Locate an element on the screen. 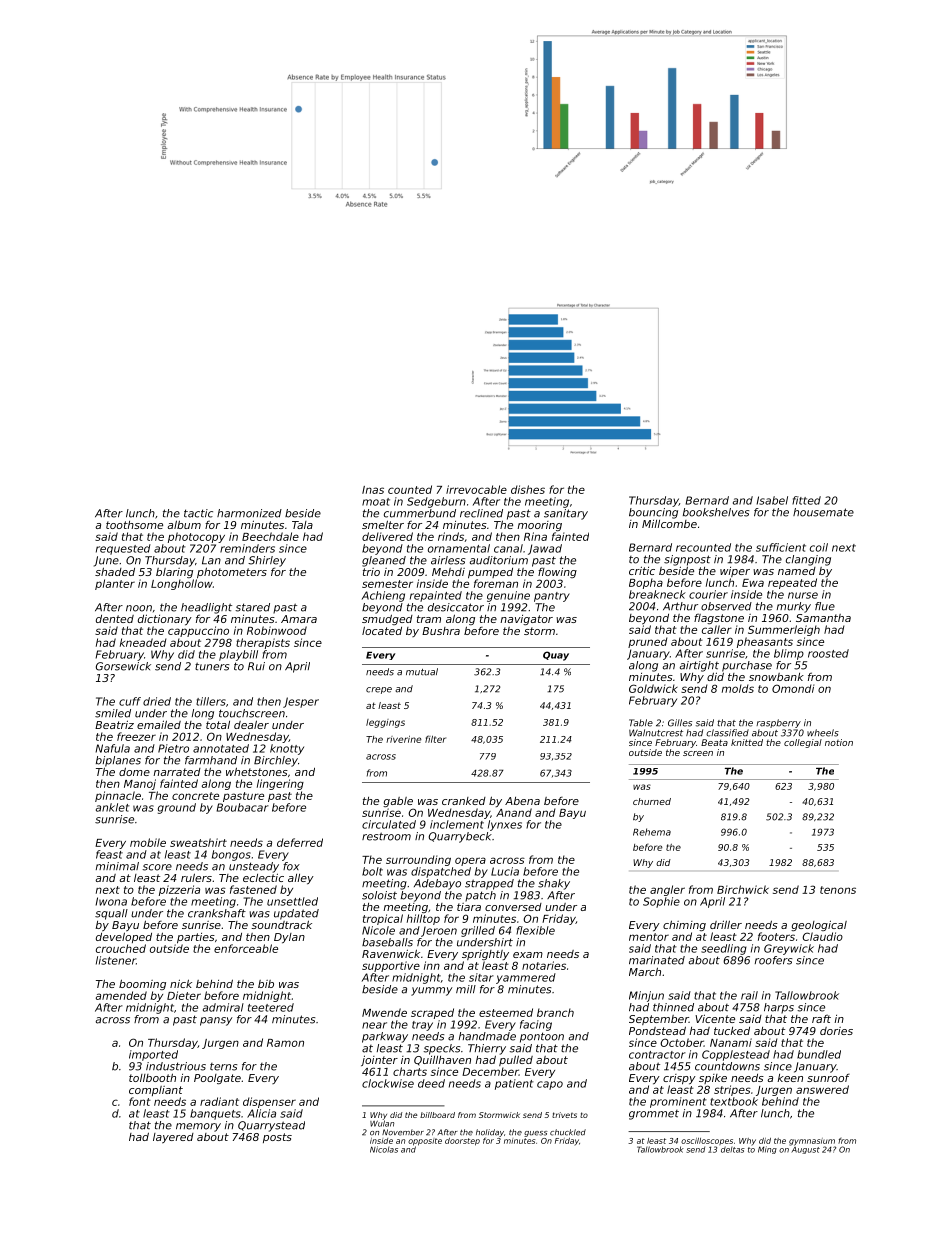 This screenshot has width=952, height=1233. bouncing is located at coordinates (653, 513).
